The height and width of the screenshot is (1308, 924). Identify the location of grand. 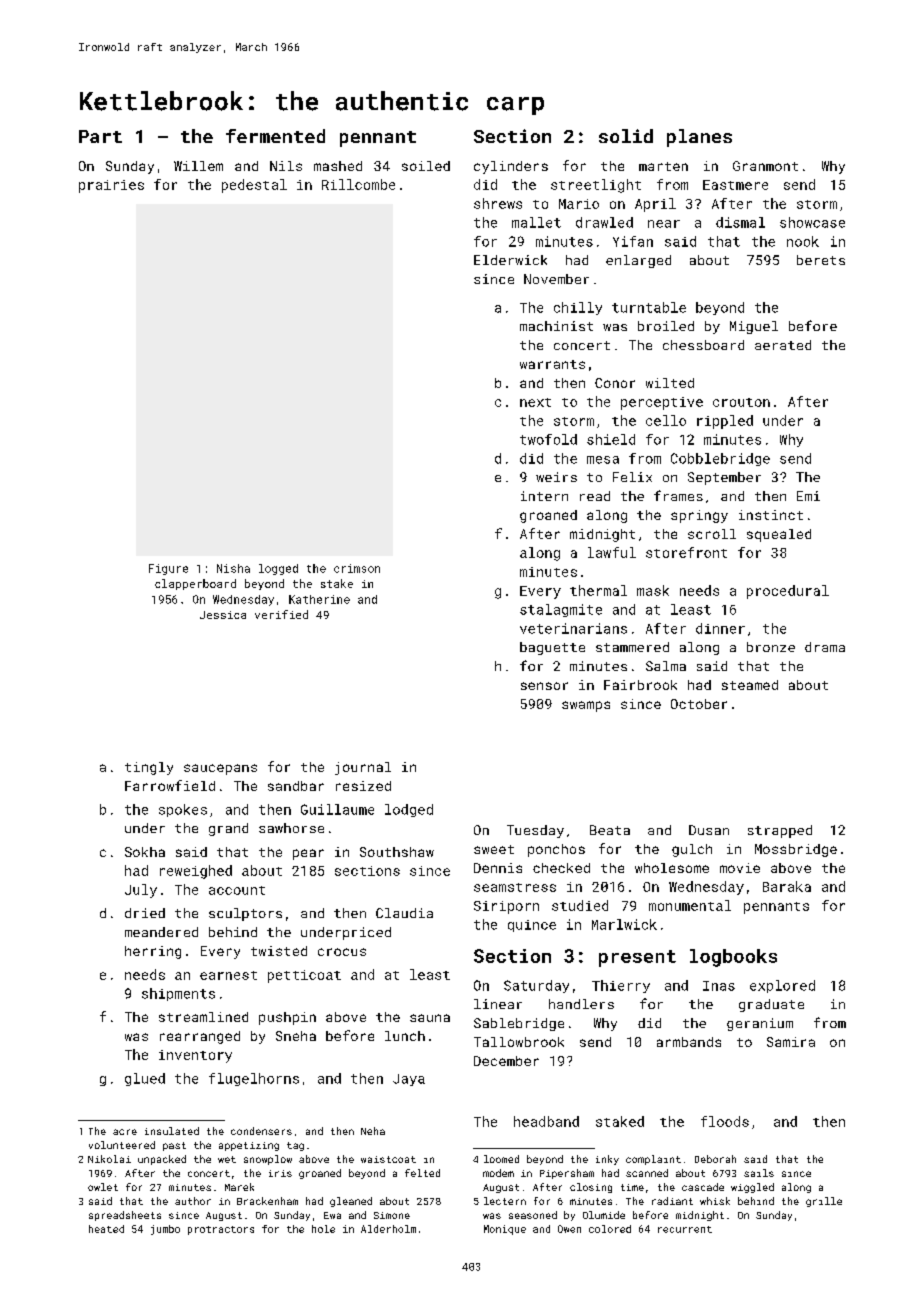
(228, 829).
